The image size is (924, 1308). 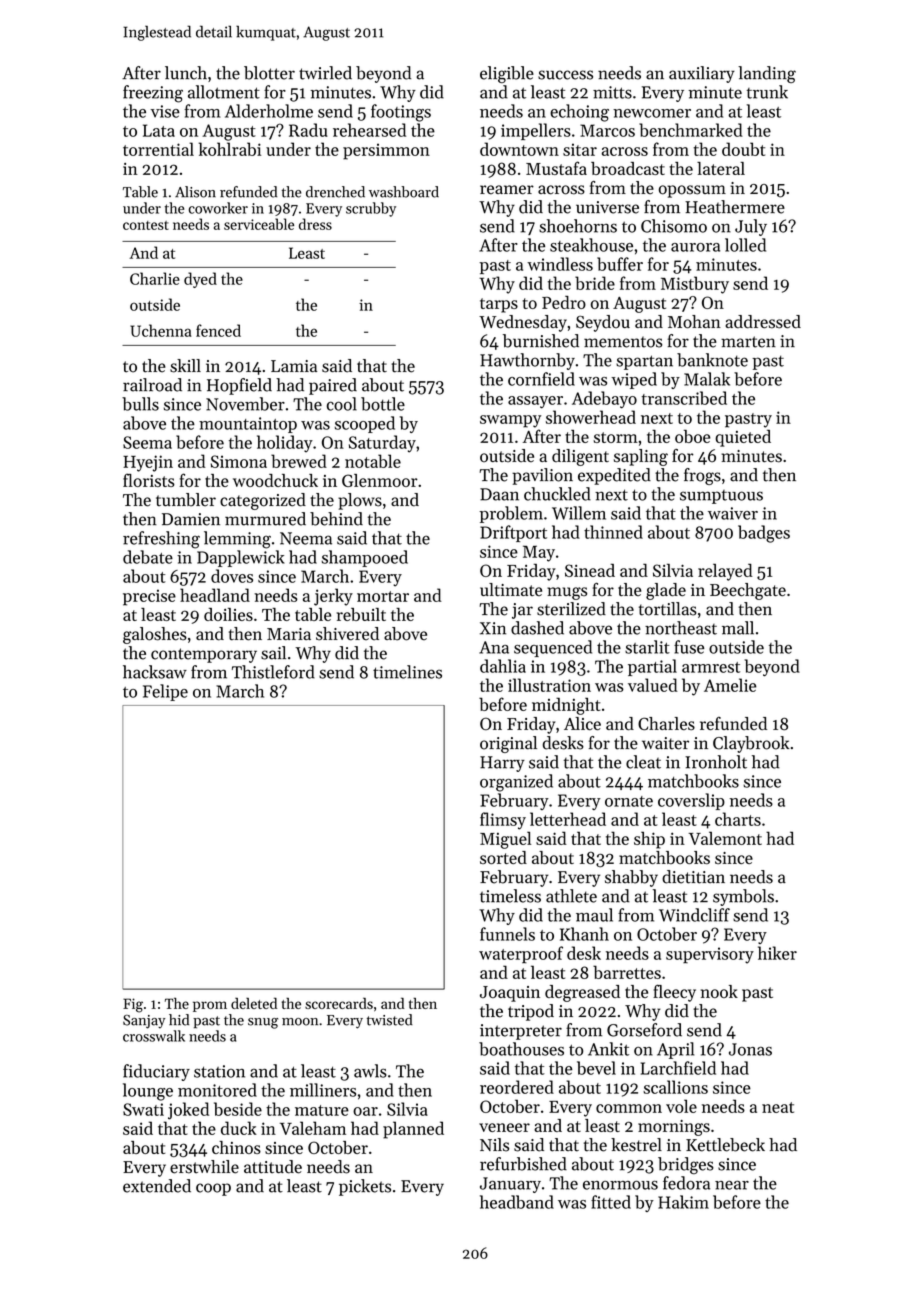 I want to click on Valeham, so click(x=313, y=1128).
